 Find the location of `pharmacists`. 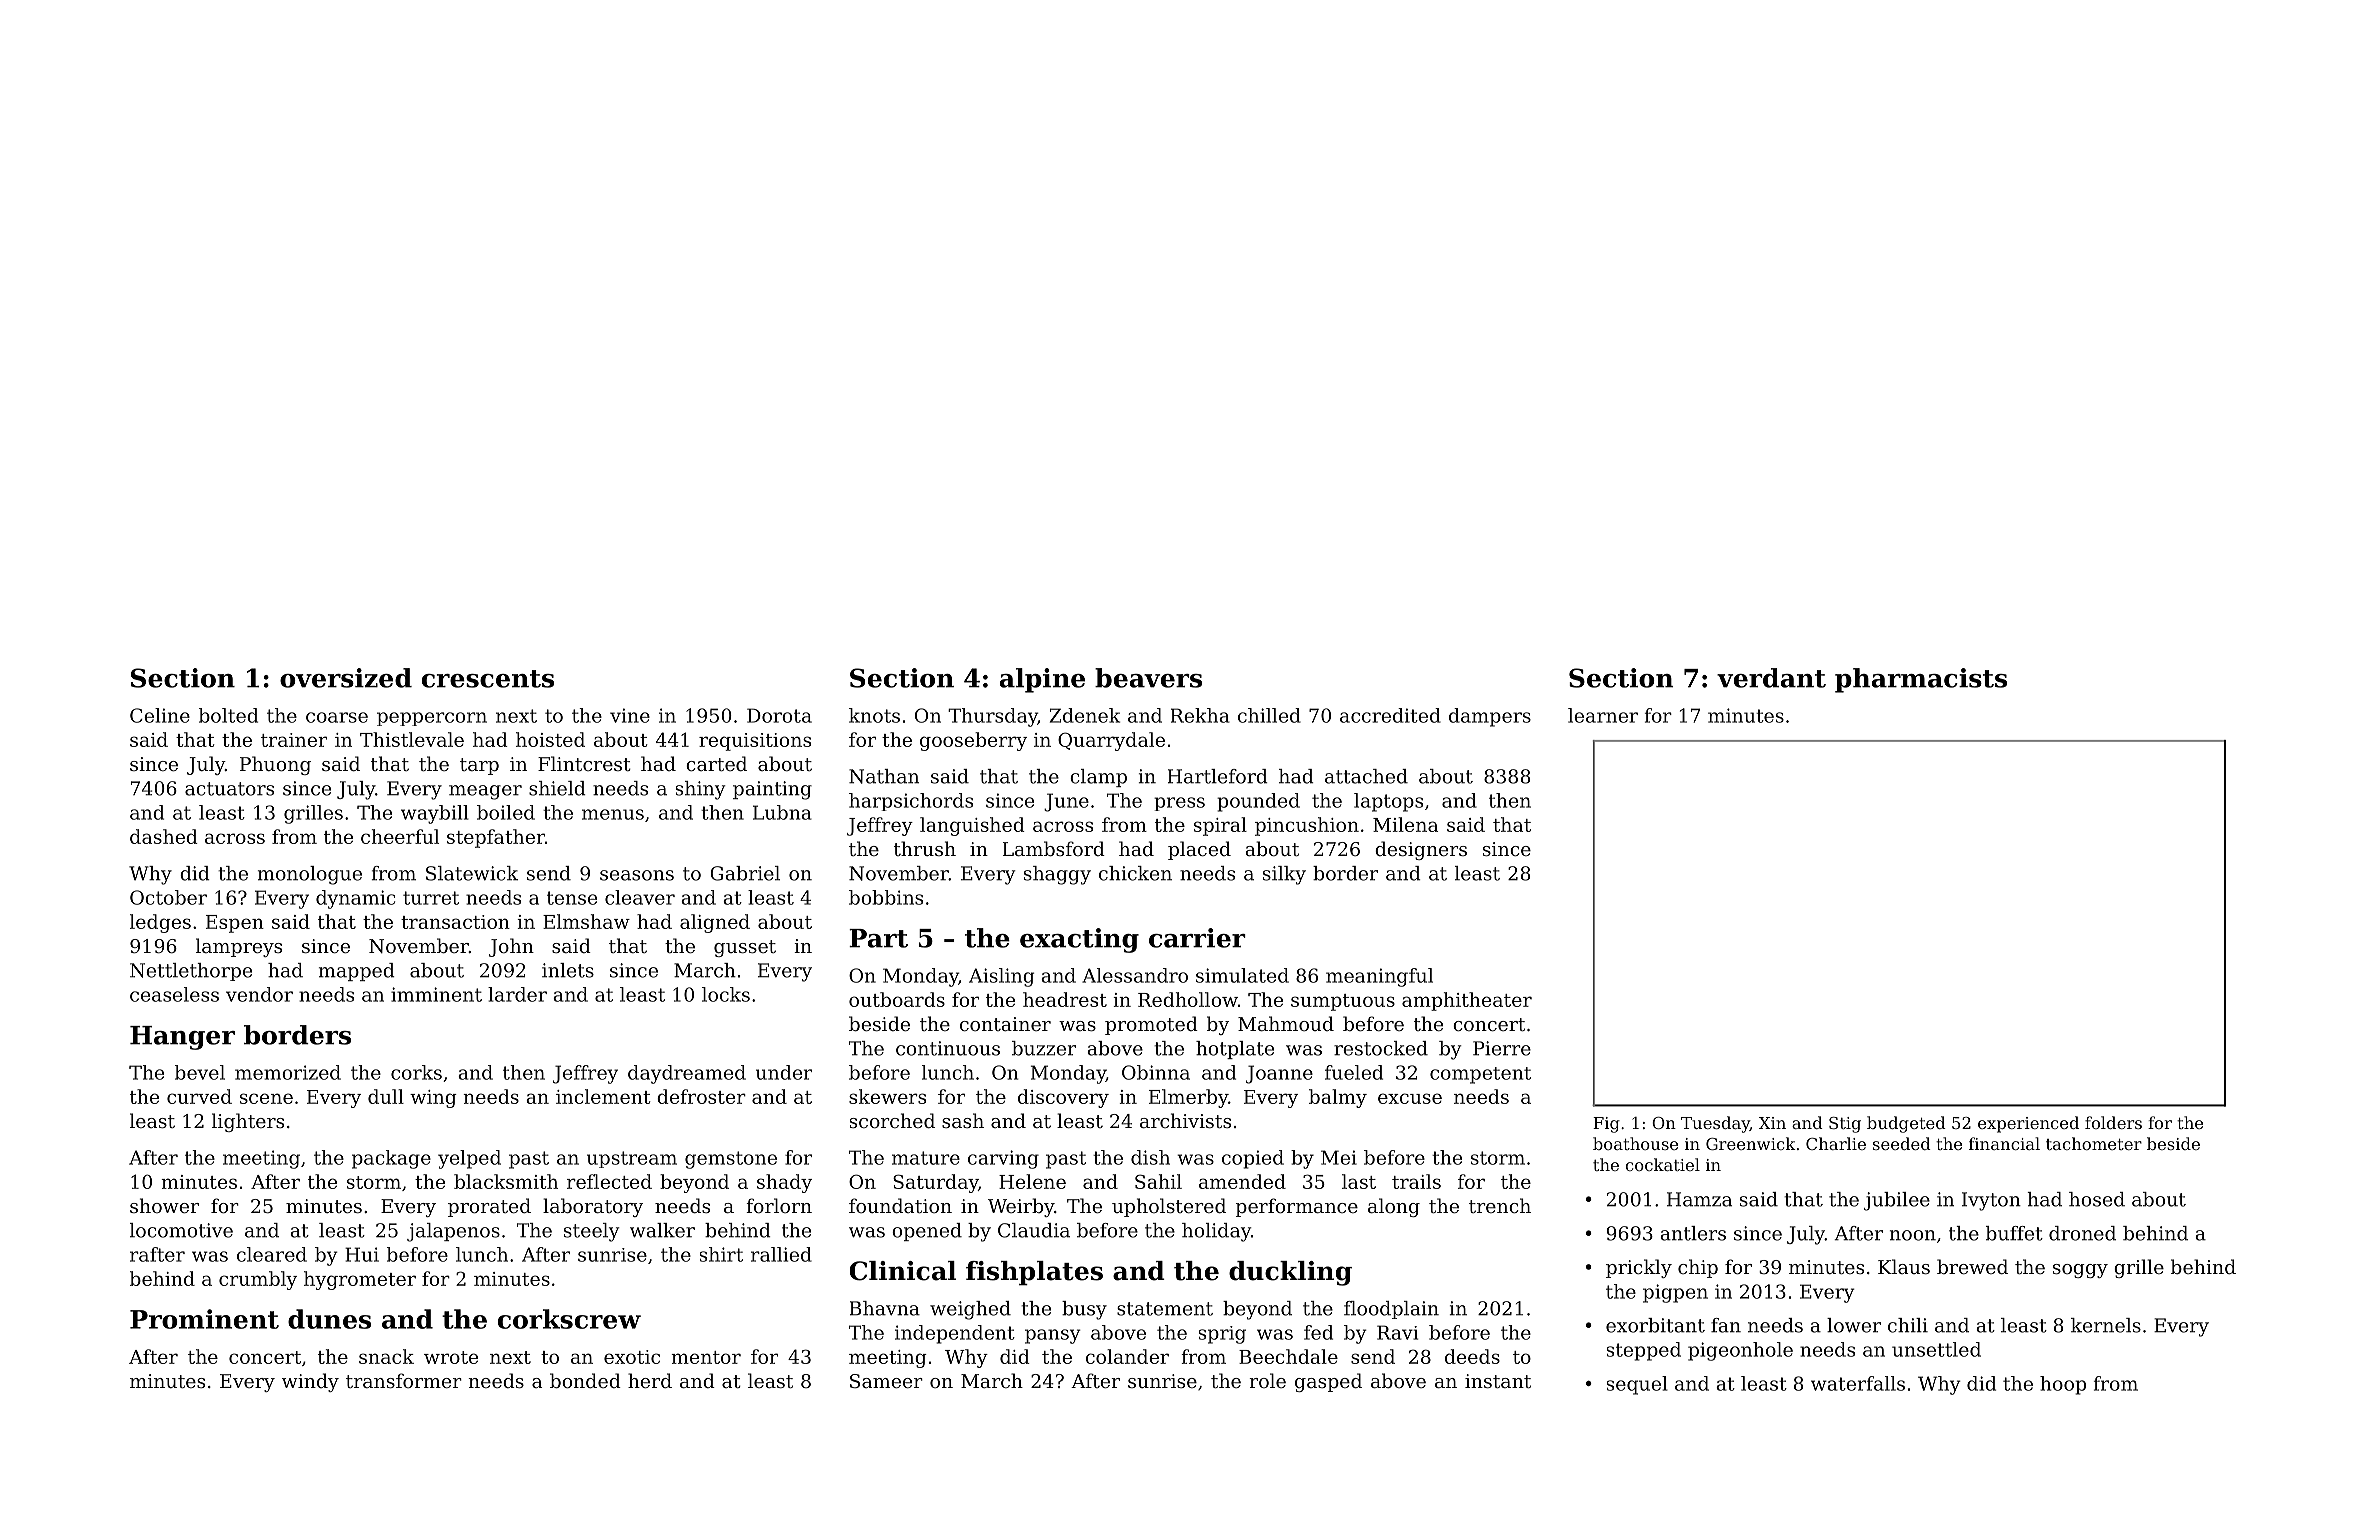

pharmacists is located at coordinates (1921, 680).
